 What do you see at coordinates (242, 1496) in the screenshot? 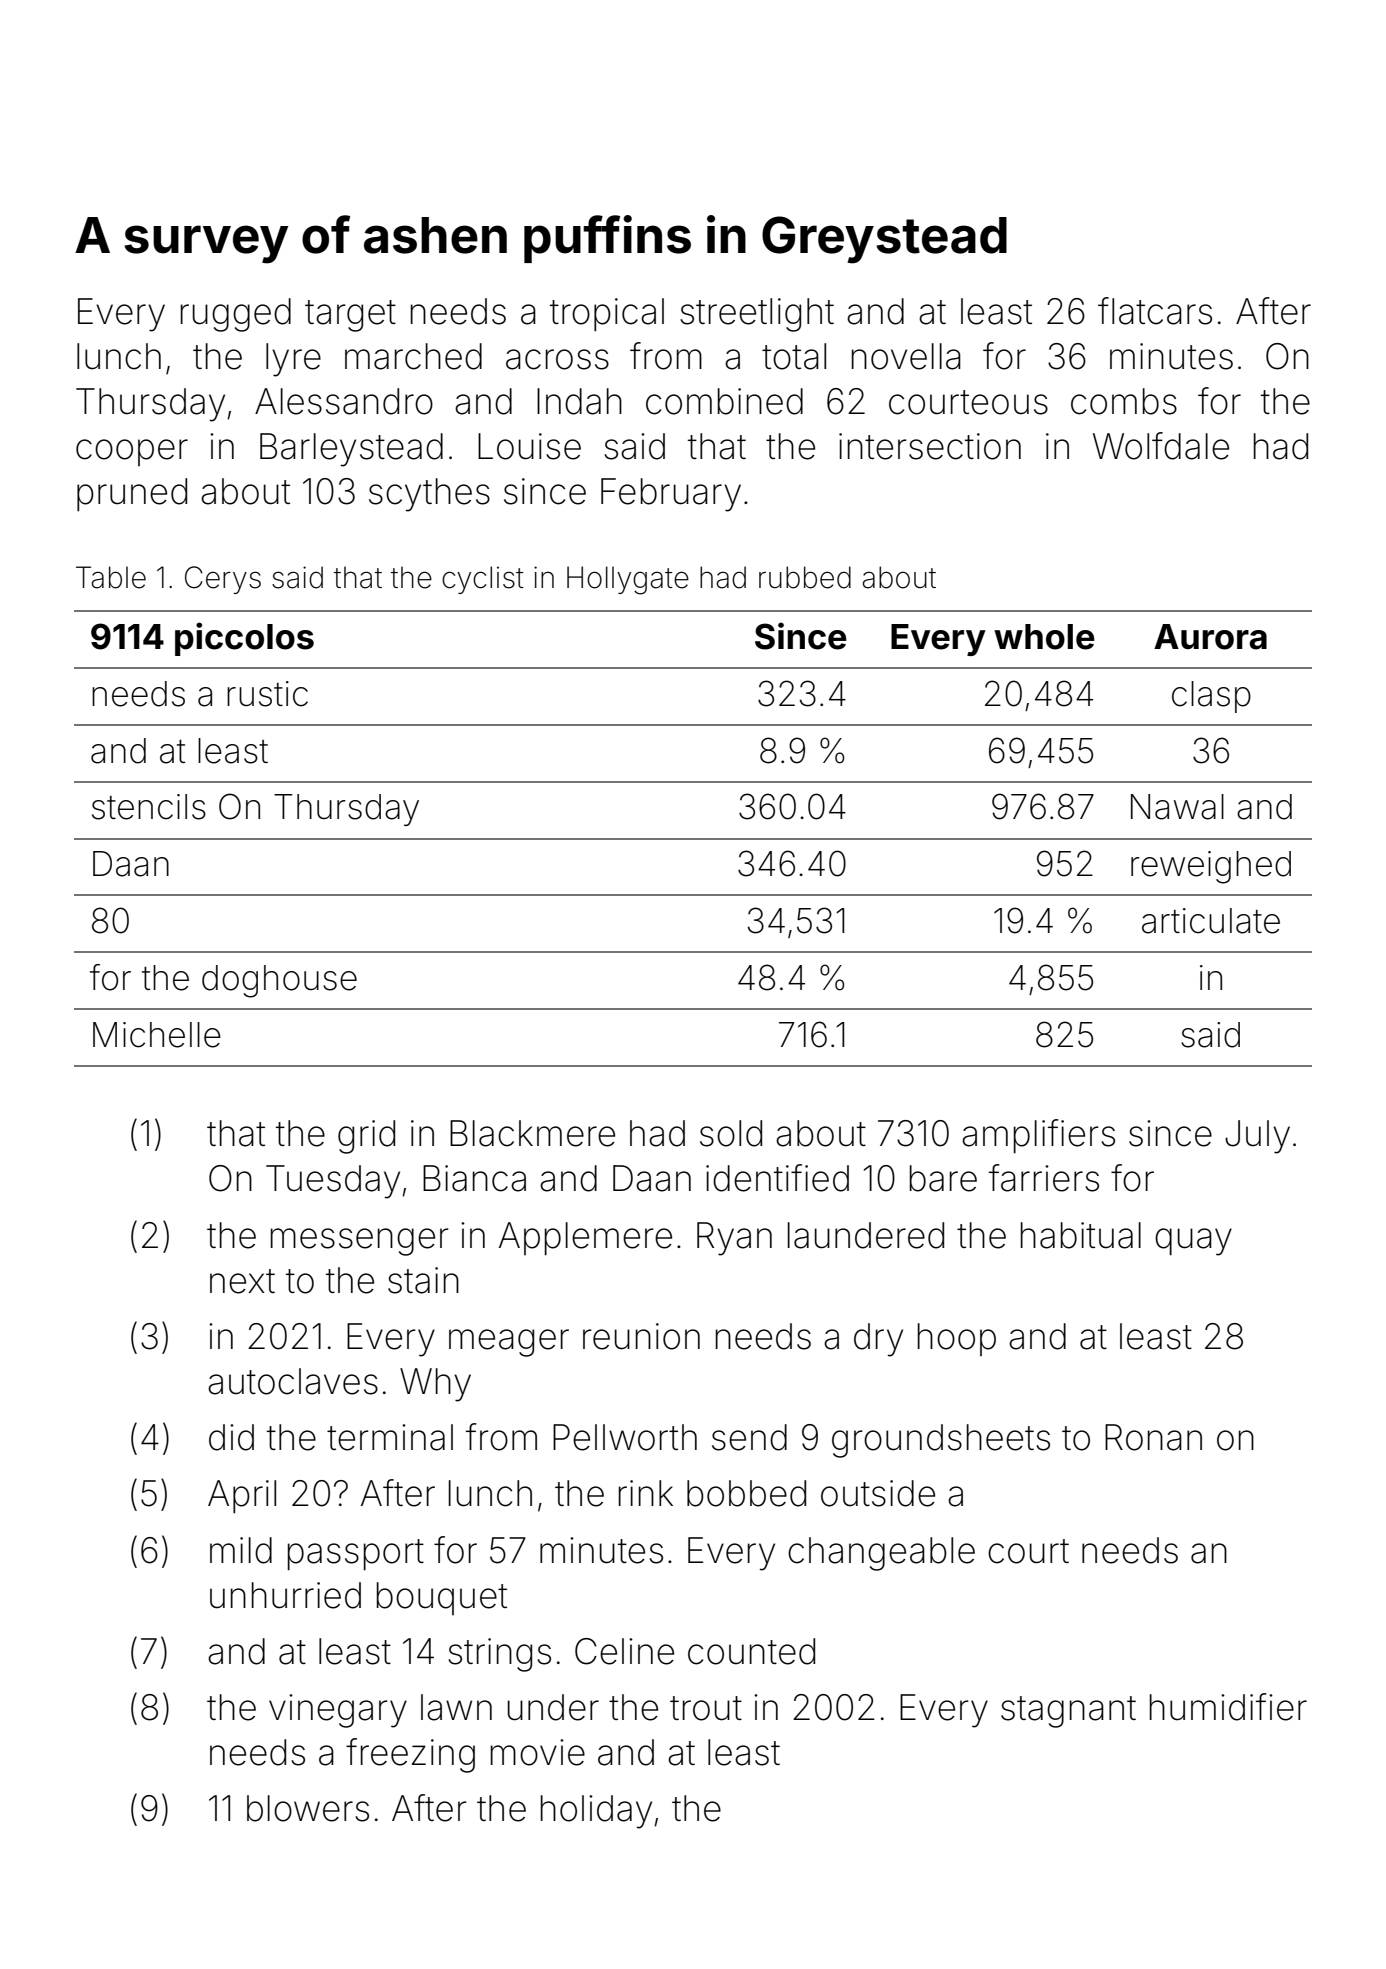
I see `April` at bounding box center [242, 1496].
